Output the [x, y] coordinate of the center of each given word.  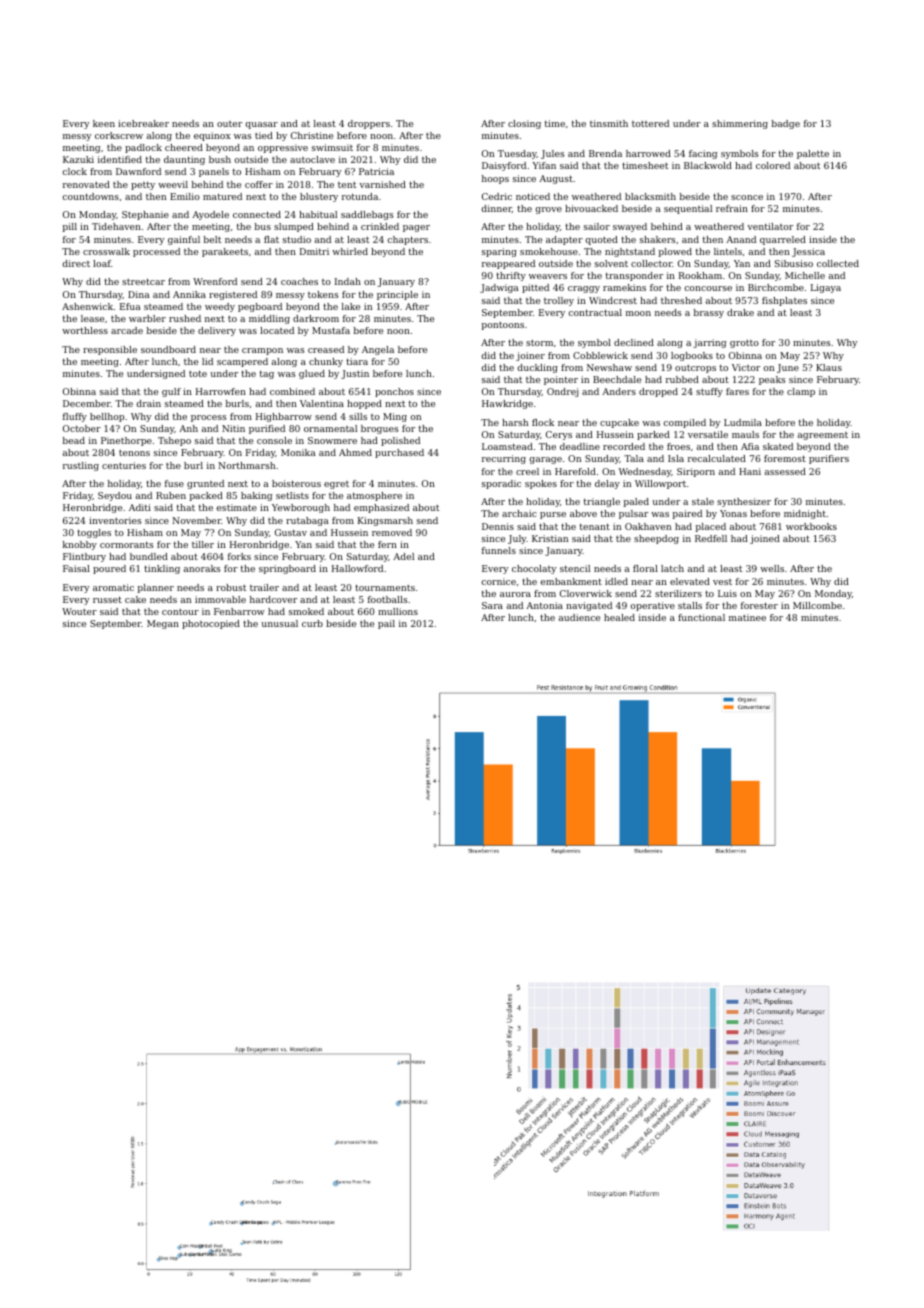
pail [386, 624]
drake [740, 312]
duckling [538, 368]
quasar [262, 125]
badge [786, 124]
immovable [220, 599]
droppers [369, 124]
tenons [134, 453]
